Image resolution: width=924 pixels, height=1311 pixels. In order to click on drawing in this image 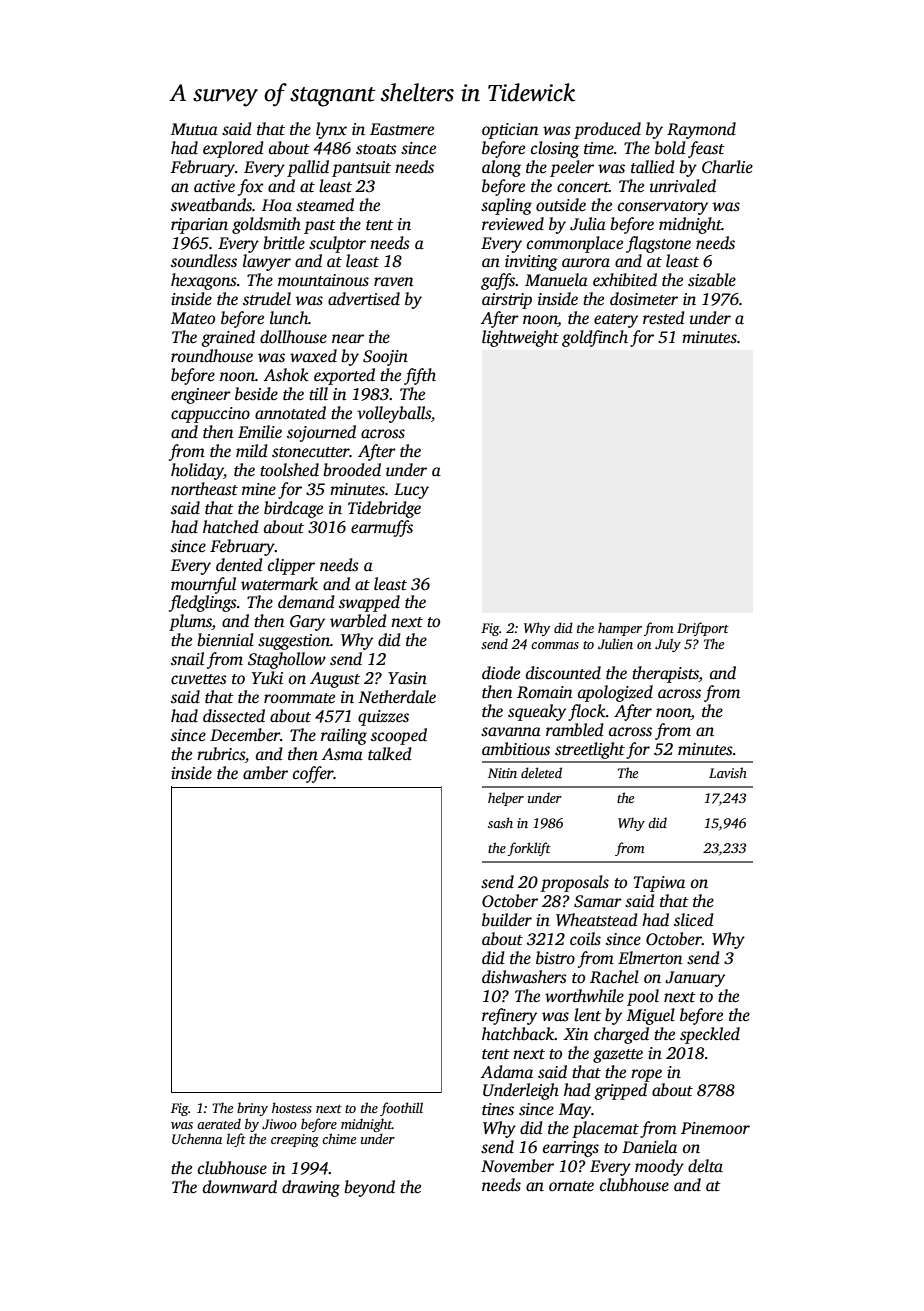, I will do `click(311, 1188)`.
